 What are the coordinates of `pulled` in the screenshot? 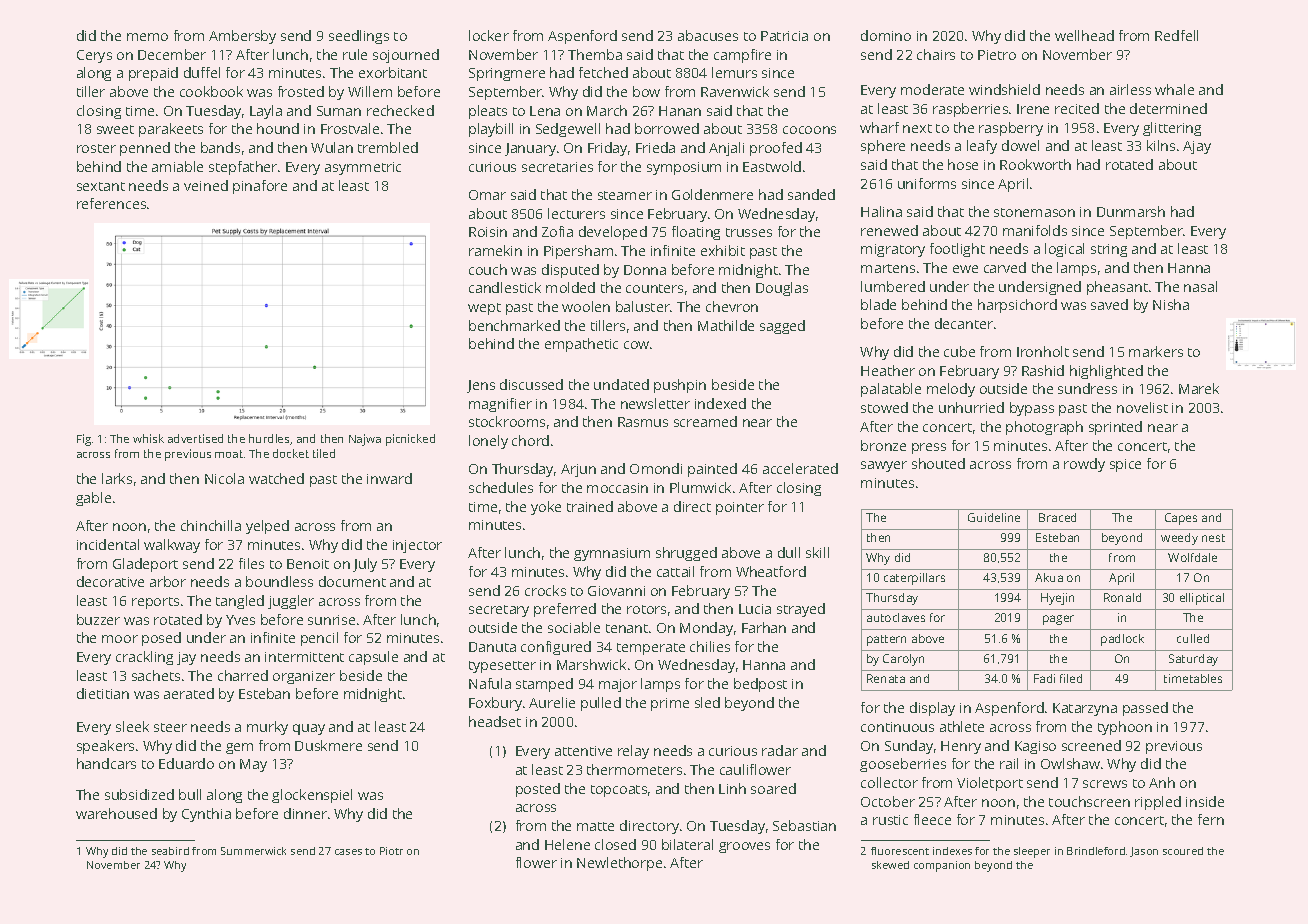 It's located at (601, 704).
